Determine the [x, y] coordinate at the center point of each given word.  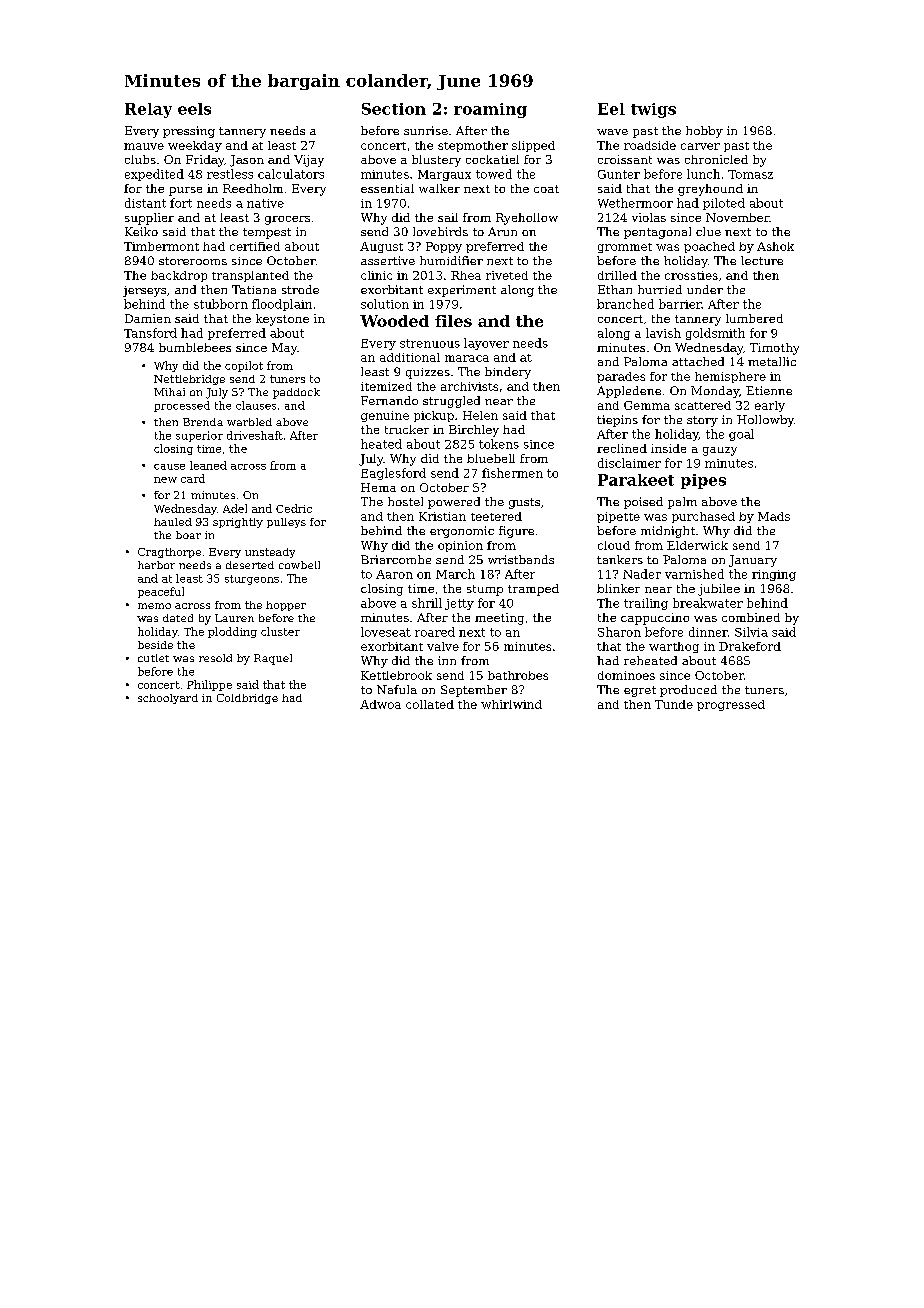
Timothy [774, 349]
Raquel [273, 659]
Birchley [474, 431]
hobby [704, 132]
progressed [731, 705]
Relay [148, 110]
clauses [256, 405]
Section [394, 109]
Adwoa [380, 704]
